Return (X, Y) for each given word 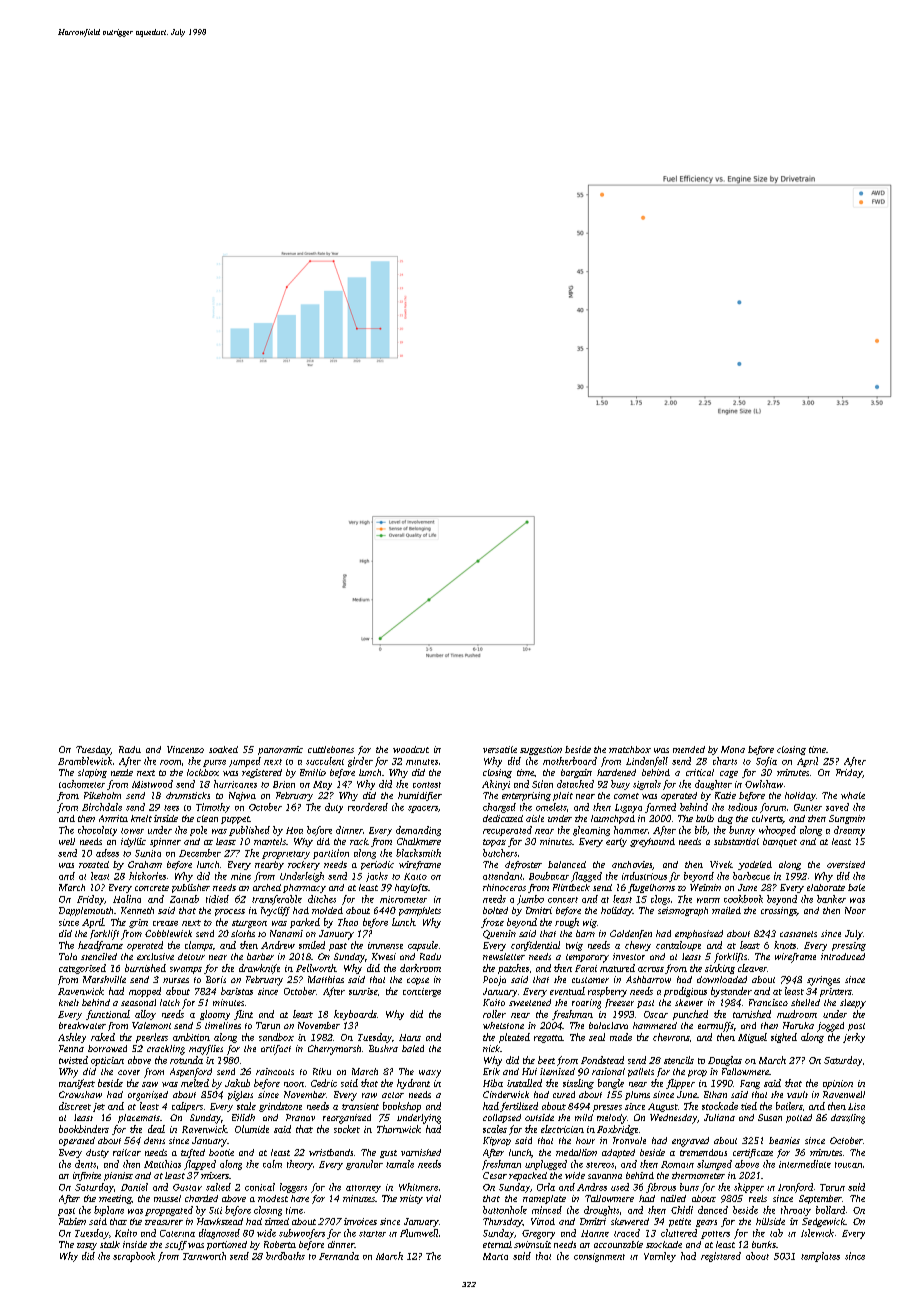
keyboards (355, 1015)
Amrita (113, 818)
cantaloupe (678, 946)
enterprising (526, 796)
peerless (152, 1038)
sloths (243, 933)
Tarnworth (204, 1256)
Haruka (798, 1025)
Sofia (766, 762)
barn (585, 933)
